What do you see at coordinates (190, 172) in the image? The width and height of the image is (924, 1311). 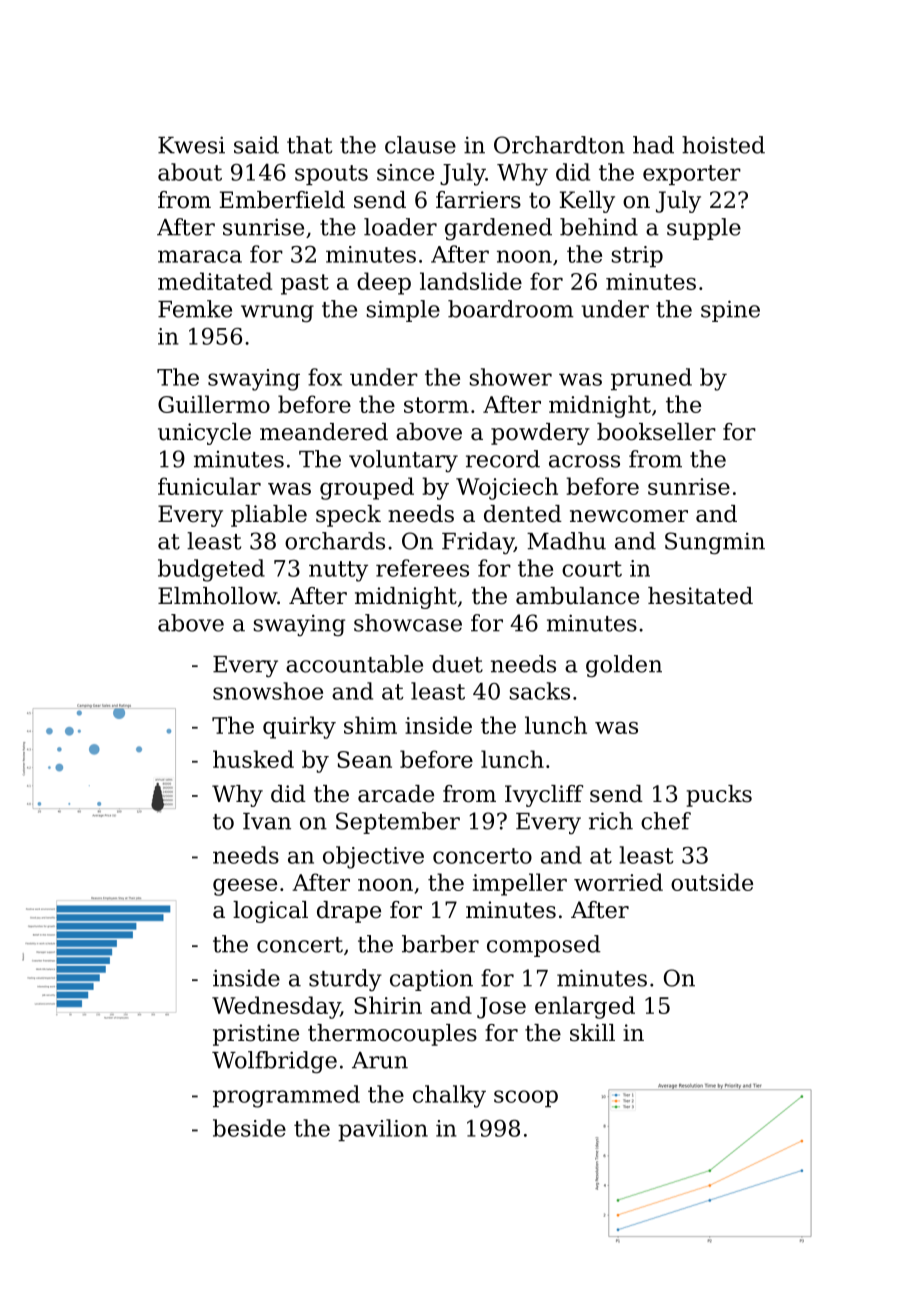 I see `about` at bounding box center [190, 172].
